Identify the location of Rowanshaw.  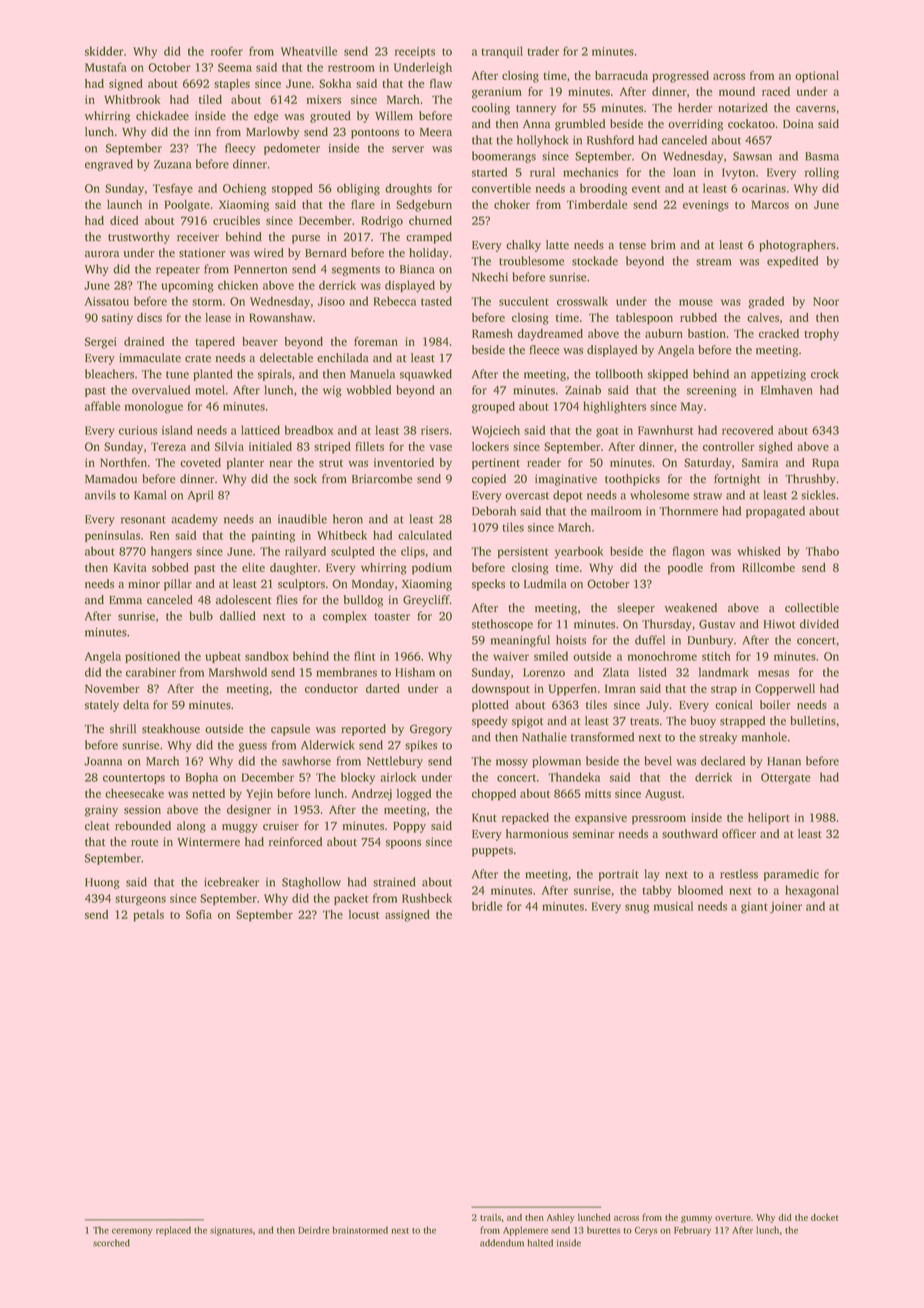
(280, 317).
